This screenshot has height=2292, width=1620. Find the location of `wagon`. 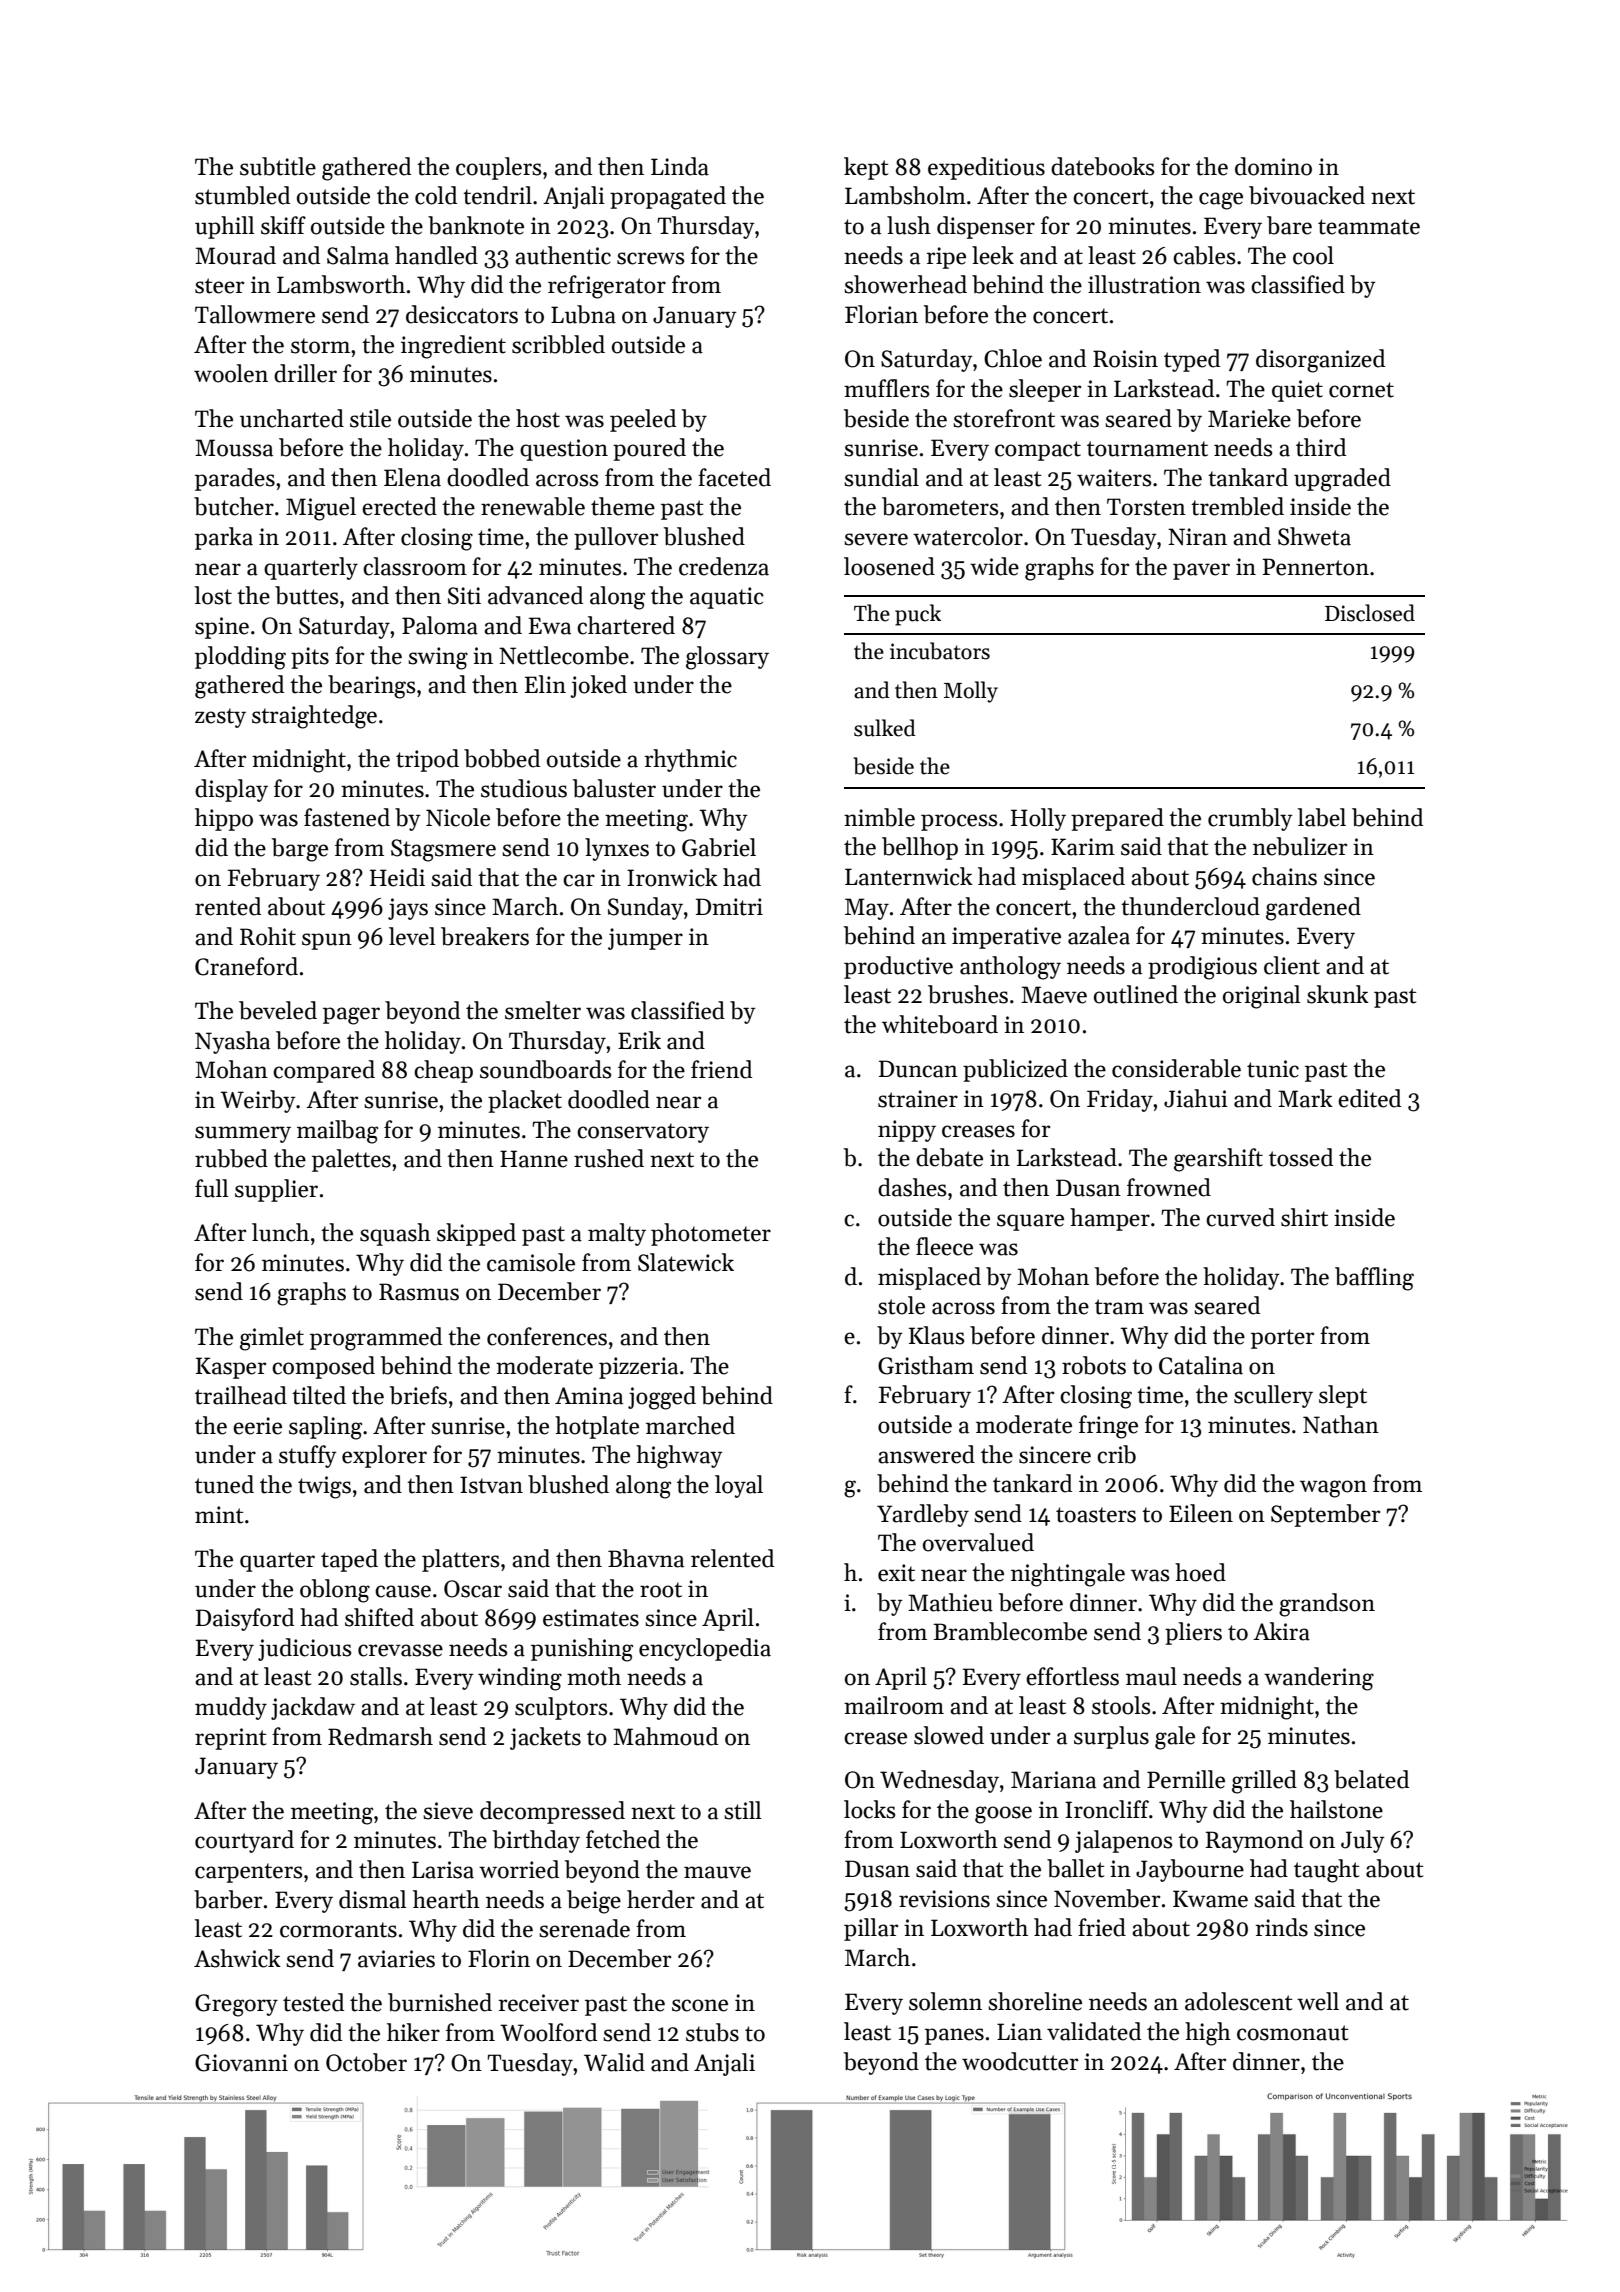

wagon is located at coordinates (1333, 1489).
